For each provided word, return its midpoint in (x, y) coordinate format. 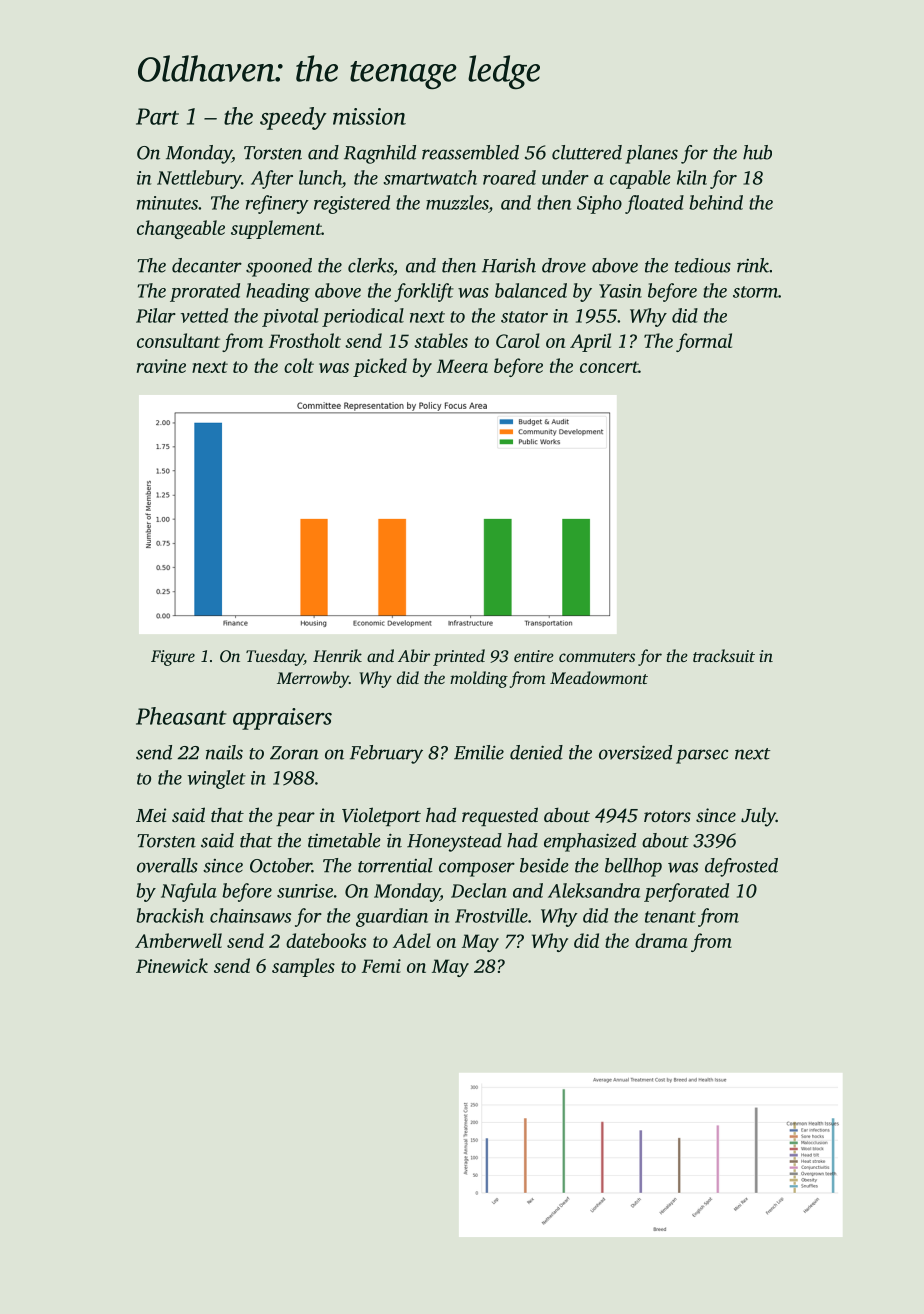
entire (534, 656)
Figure (173, 658)
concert (609, 367)
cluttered (587, 152)
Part (157, 116)
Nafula (189, 892)
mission (369, 116)
